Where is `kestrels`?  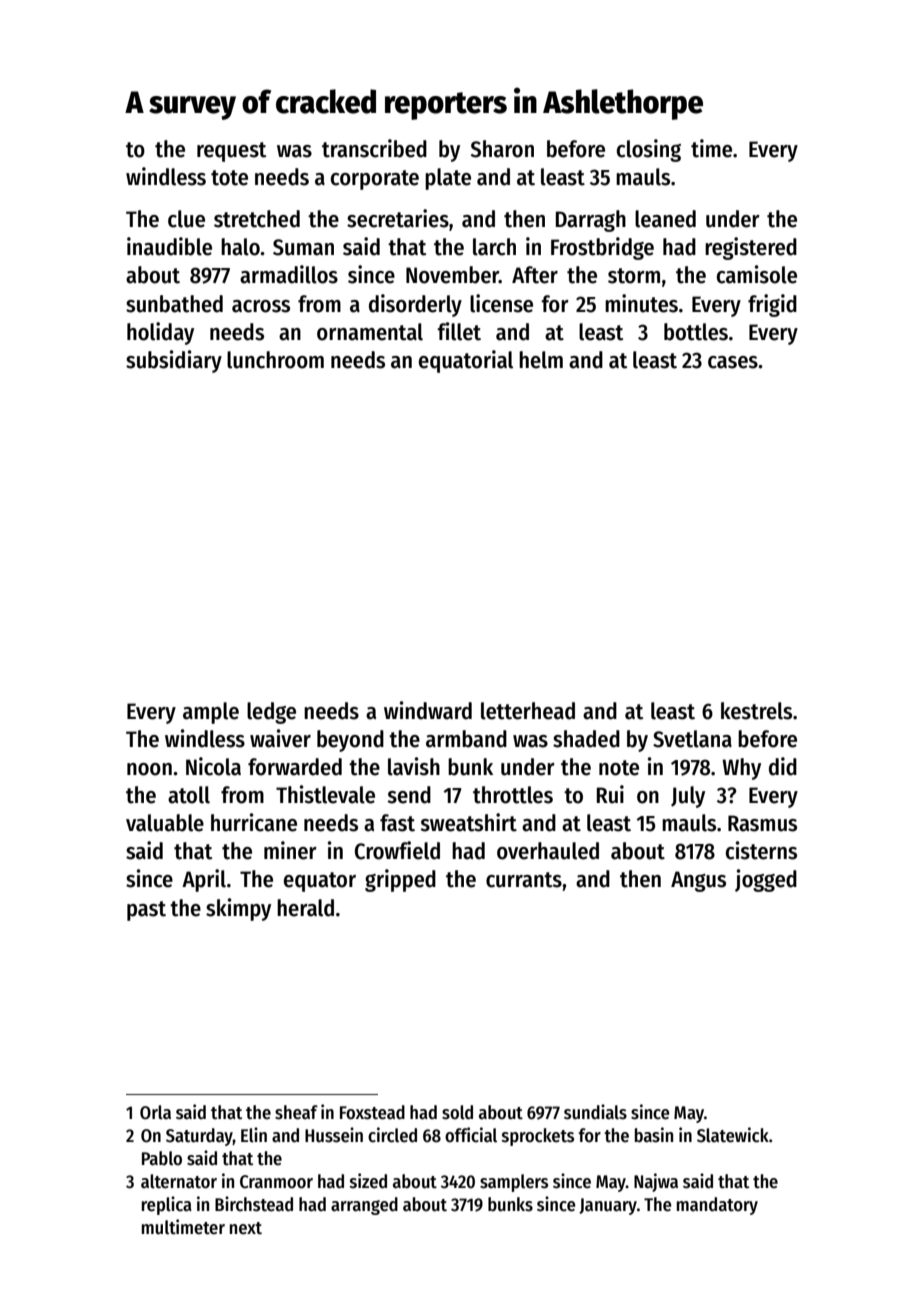
kestrels is located at coordinates (756, 711).
